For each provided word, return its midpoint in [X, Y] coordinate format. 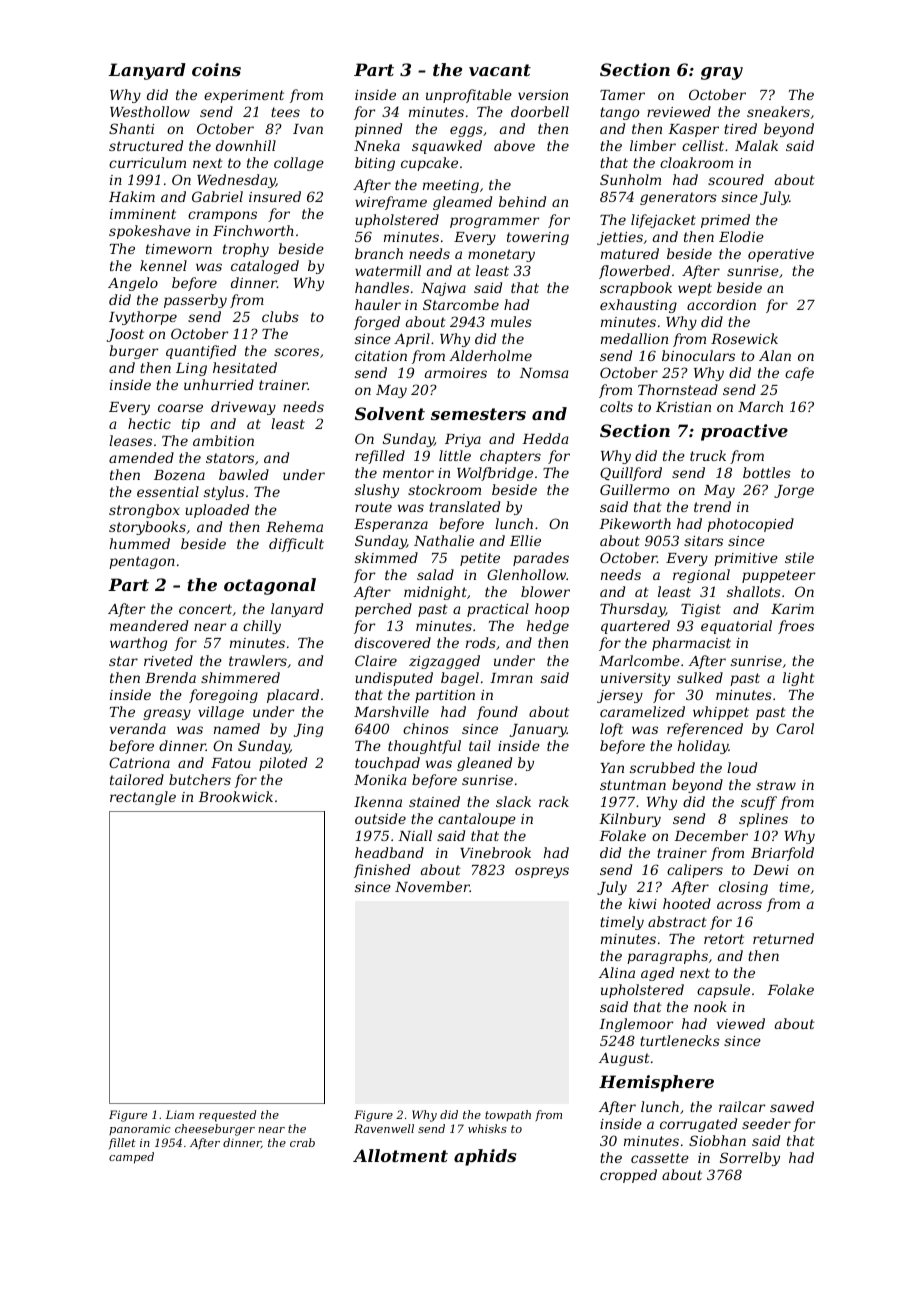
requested [227, 1116]
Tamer [622, 95]
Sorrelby [750, 1159]
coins [216, 69]
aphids [485, 1157]
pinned [378, 130]
